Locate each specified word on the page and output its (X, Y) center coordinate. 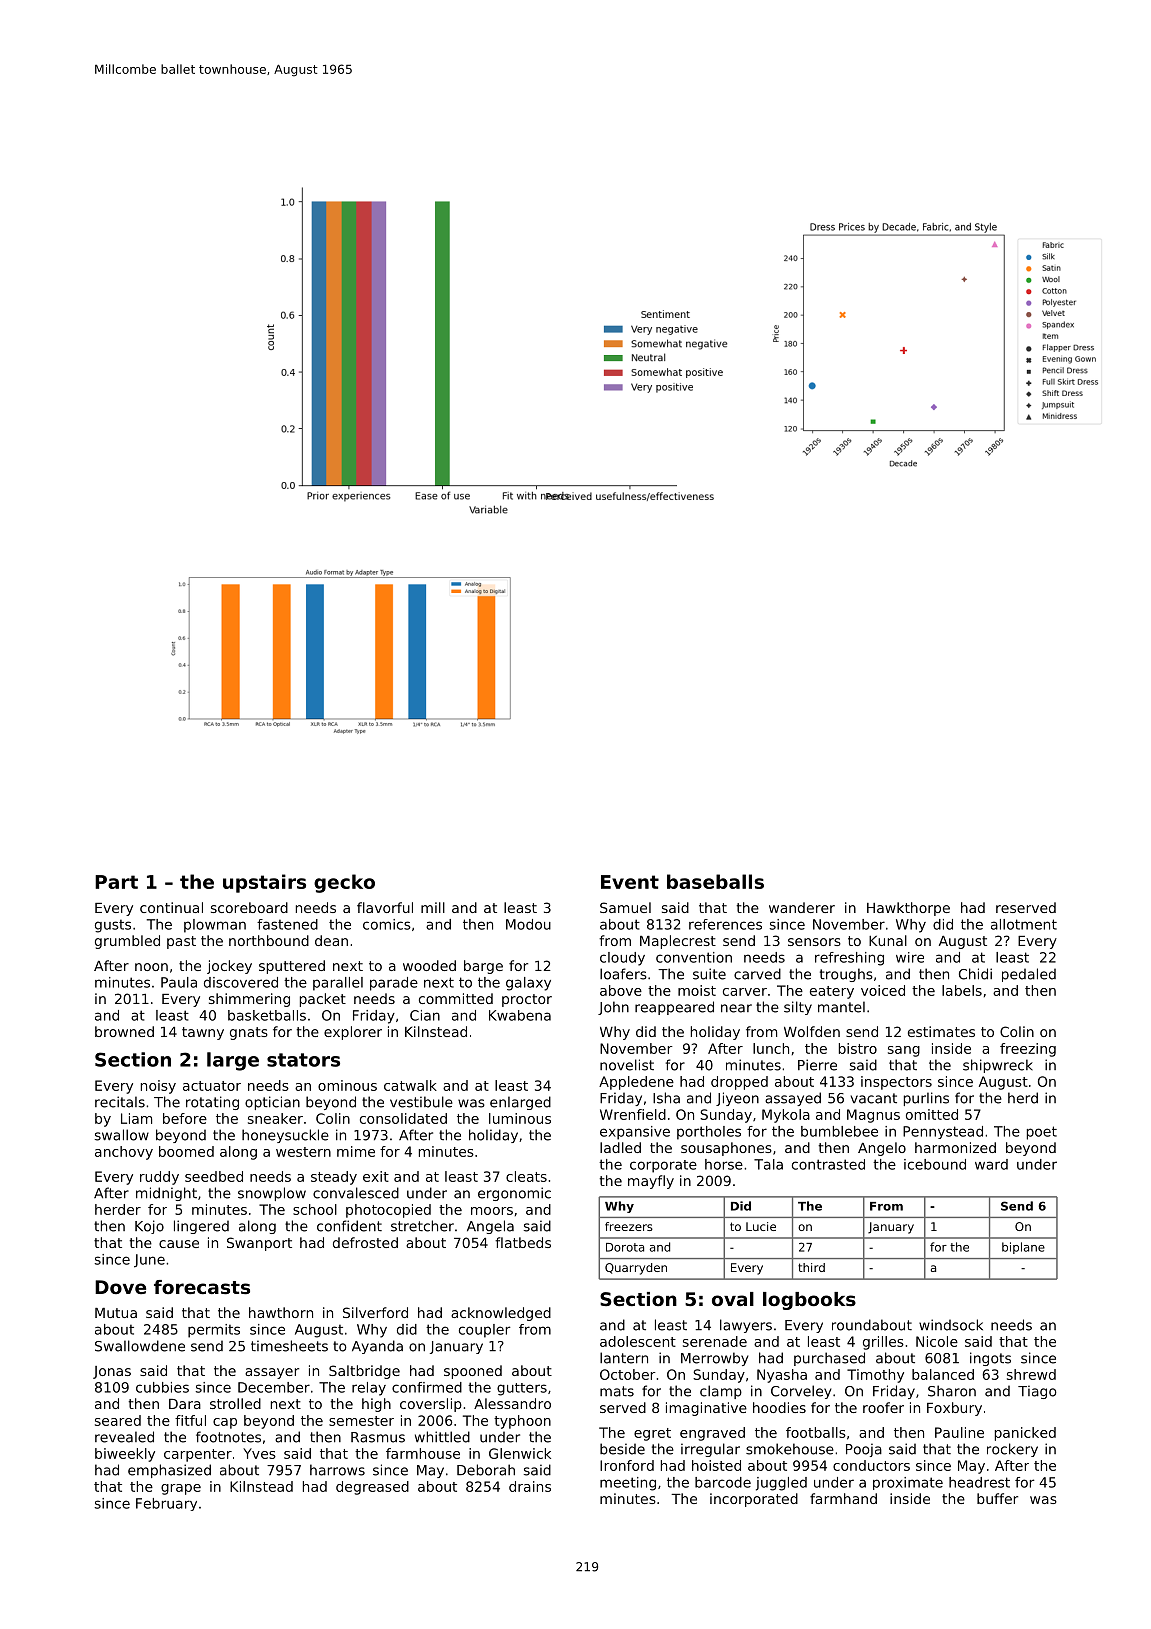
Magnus (873, 1116)
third (811, 1267)
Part (116, 882)
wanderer (802, 907)
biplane (1023, 1248)
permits (214, 1331)
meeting (628, 1484)
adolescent (638, 1341)
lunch (771, 1048)
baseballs (715, 881)
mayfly (651, 1182)
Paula (179, 982)
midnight (166, 1194)
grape (181, 1489)
